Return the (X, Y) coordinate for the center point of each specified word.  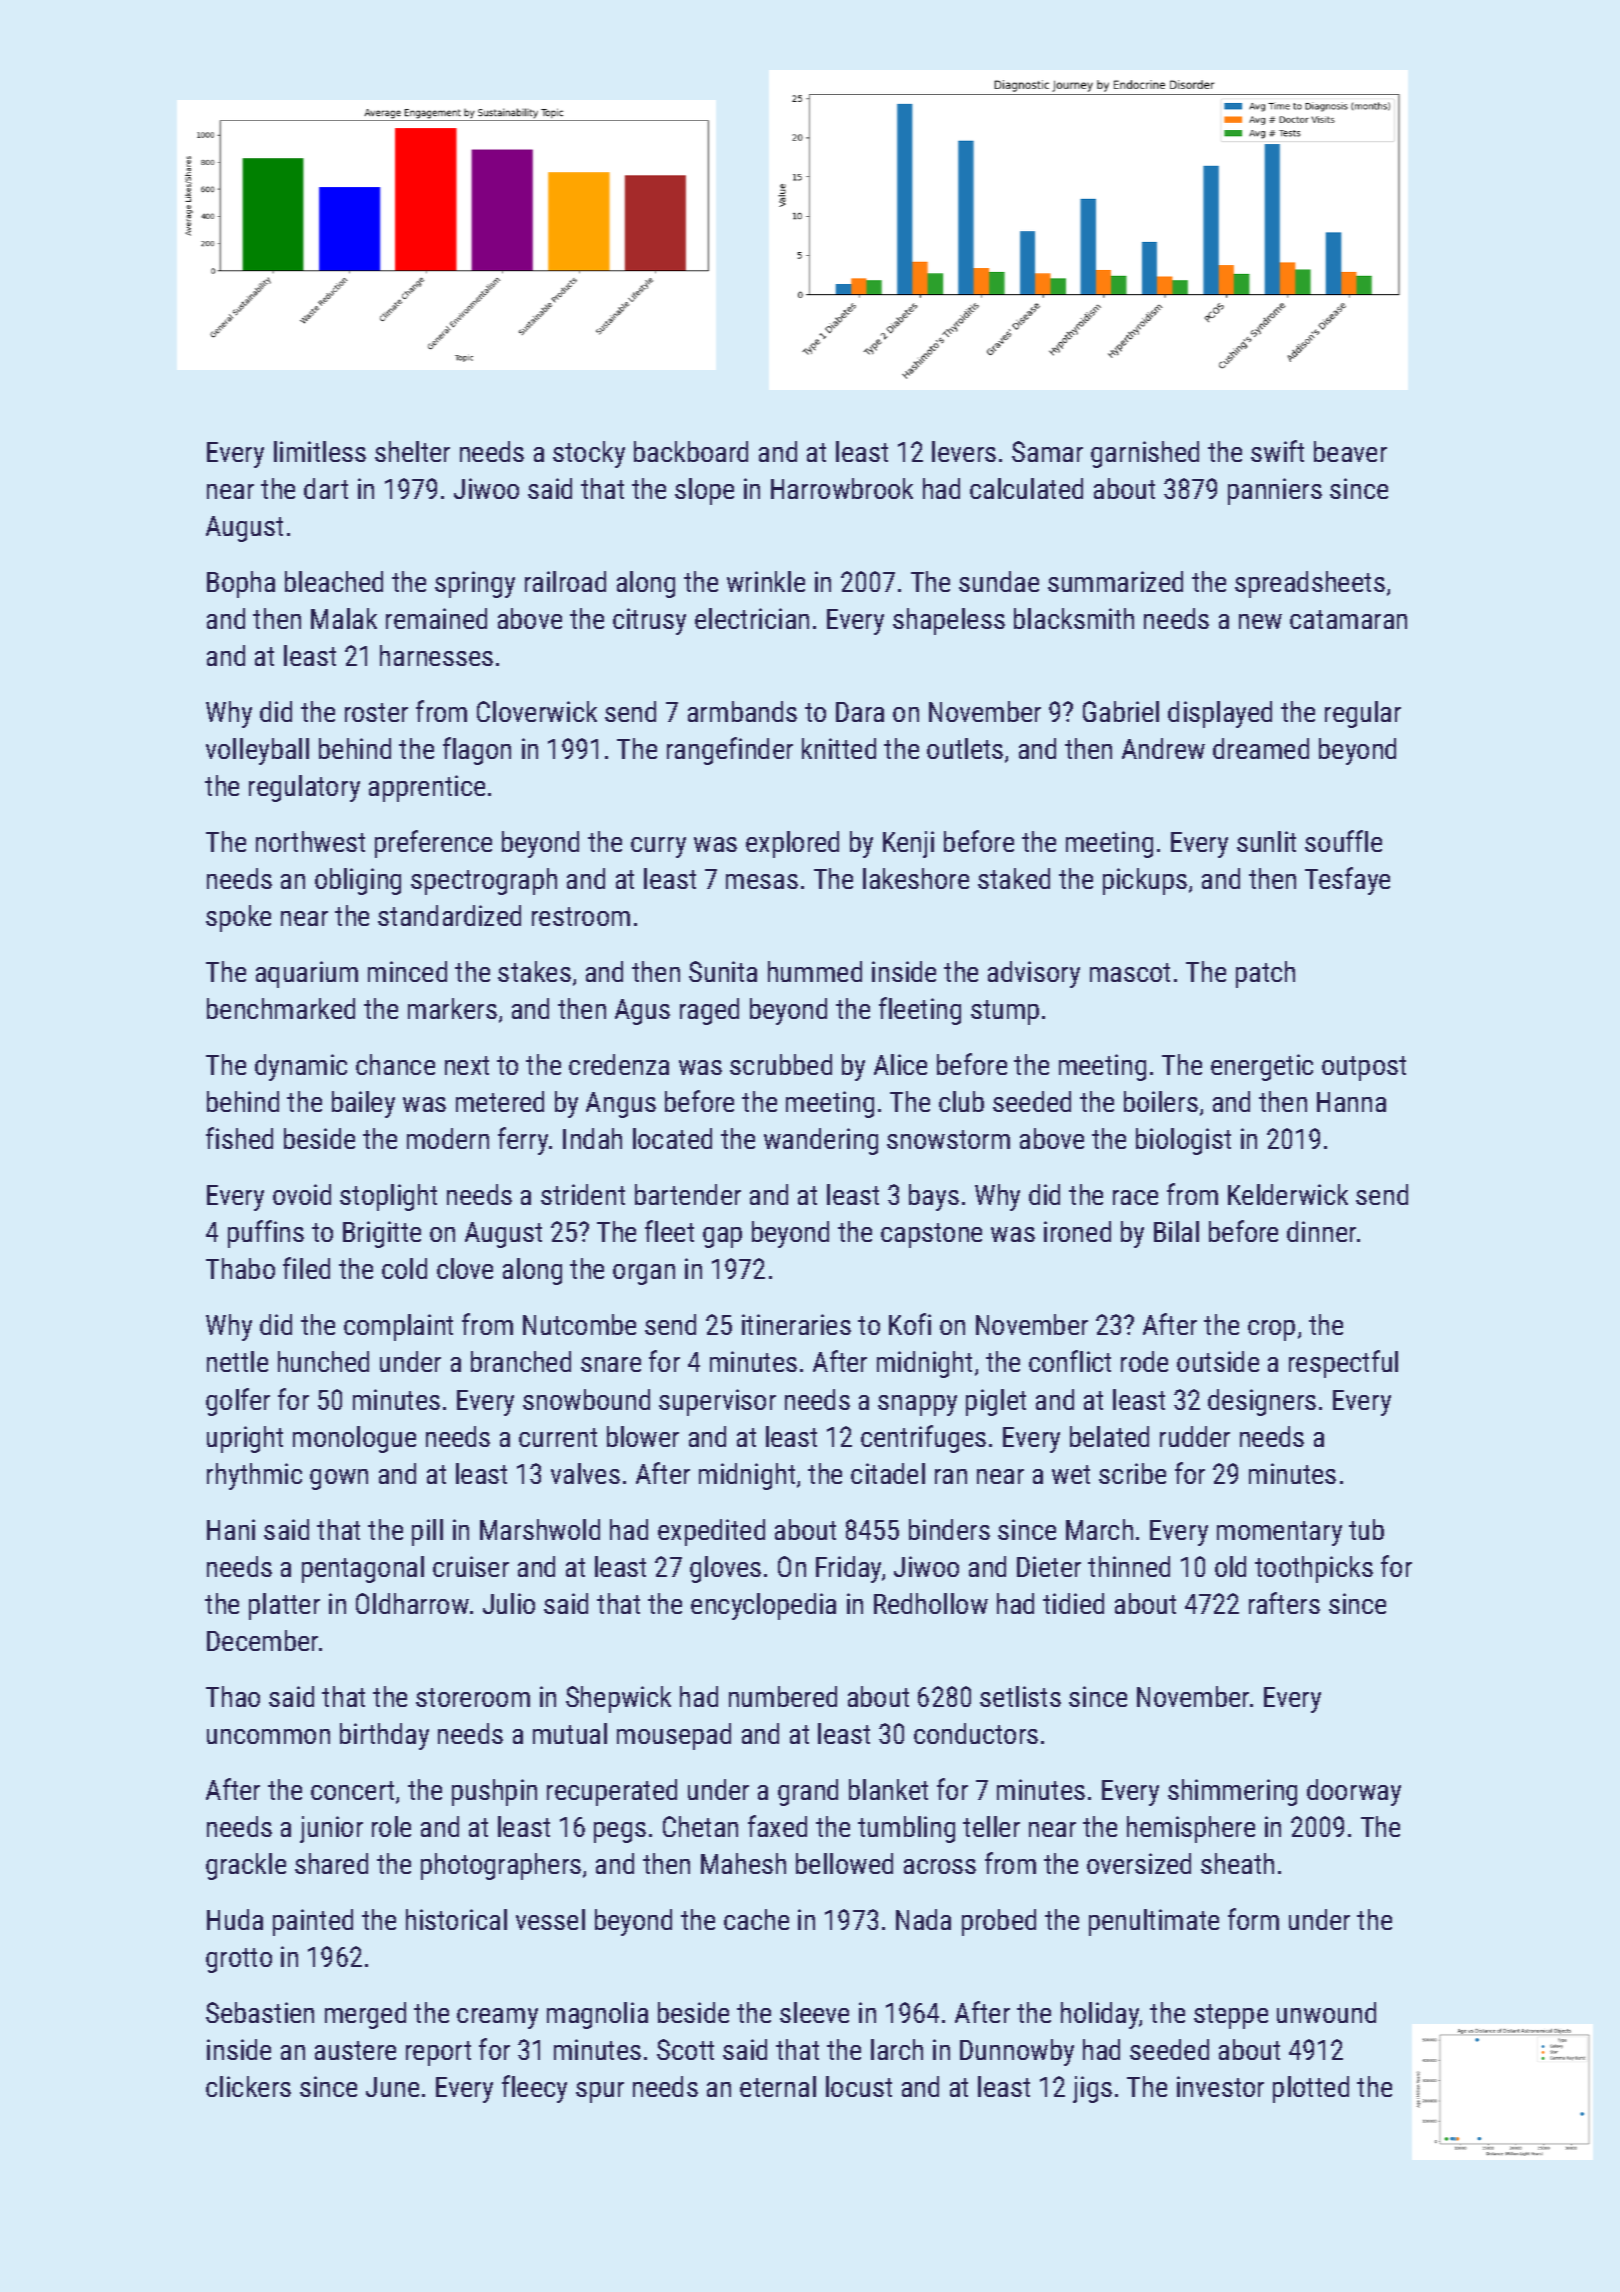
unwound (1326, 2012)
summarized (1115, 581)
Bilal (1176, 1231)
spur (600, 2092)
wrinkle (766, 581)
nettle (237, 1361)
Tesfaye (1347, 881)
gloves (725, 1569)
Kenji (908, 844)
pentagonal (363, 1569)
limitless (320, 451)
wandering (821, 1141)
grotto (239, 1960)
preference (433, 844)
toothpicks (1314, 1569)
